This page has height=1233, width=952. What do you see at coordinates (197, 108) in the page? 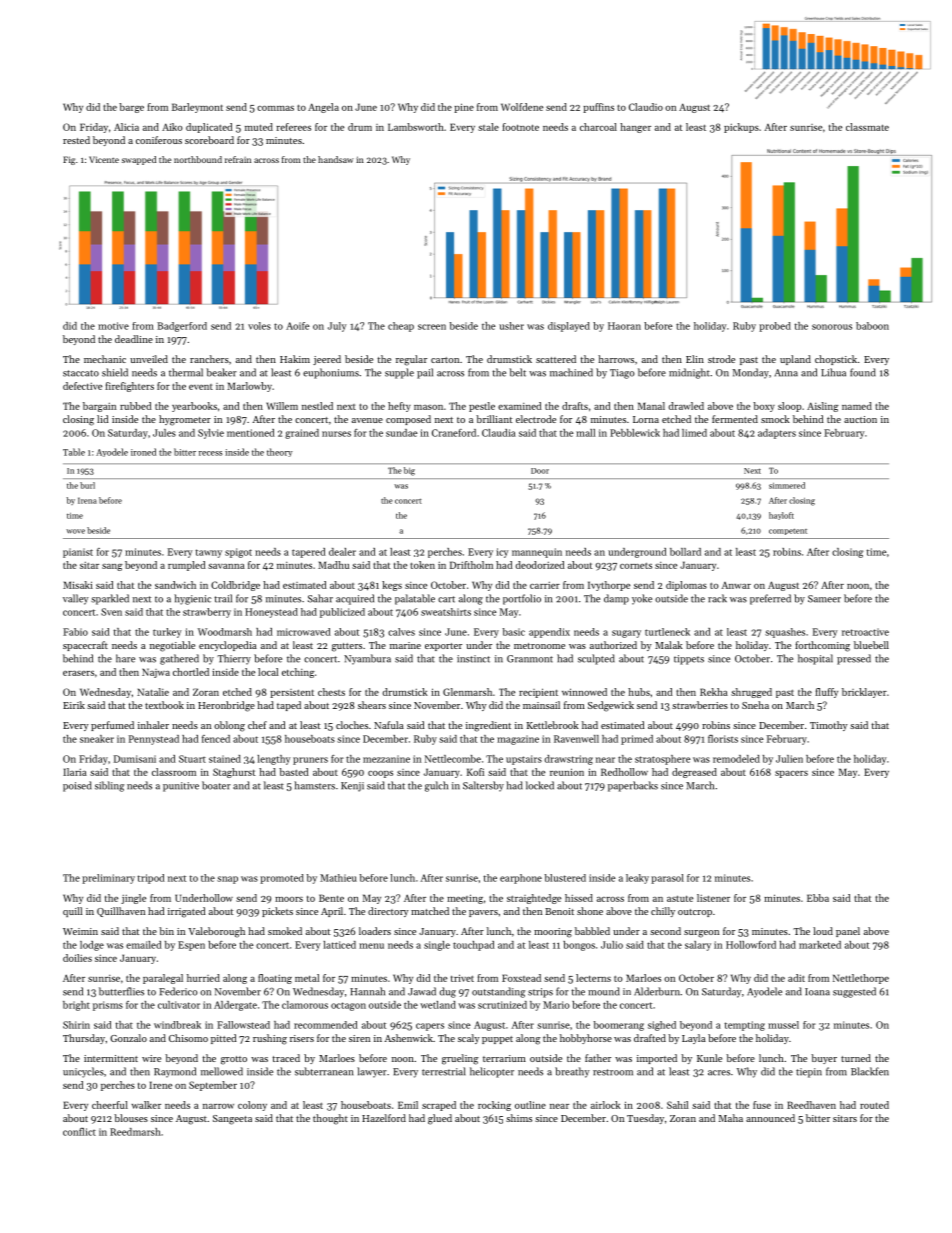
I see `Barleymont` at bounding box center [197, 108].
